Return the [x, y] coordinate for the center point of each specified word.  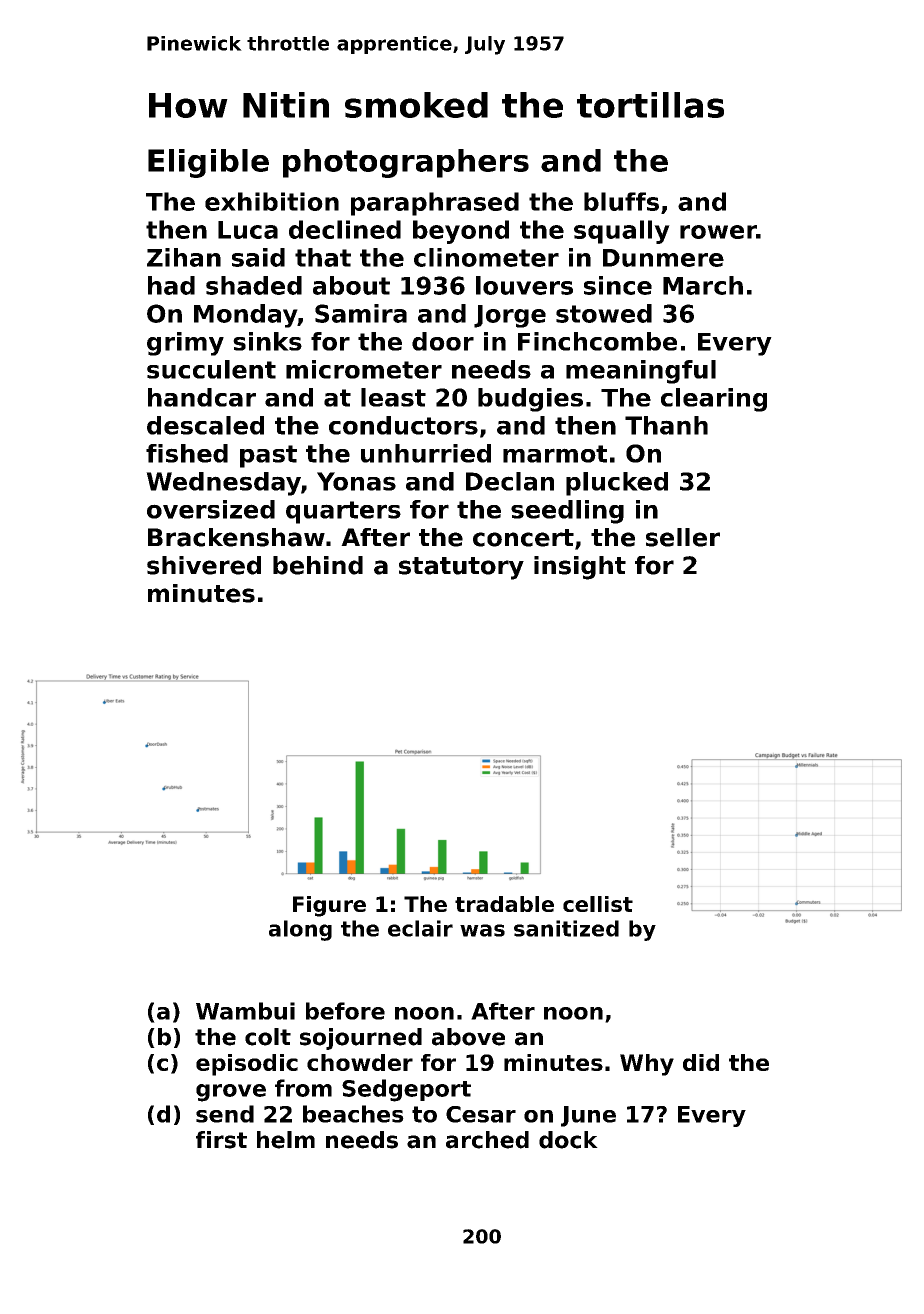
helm [286, 1140]
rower [718, 232]
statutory [461, 568]
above [468, 1037]
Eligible [208, 163]
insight [580, 568]
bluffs [621, 201]
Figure [329, 906]
